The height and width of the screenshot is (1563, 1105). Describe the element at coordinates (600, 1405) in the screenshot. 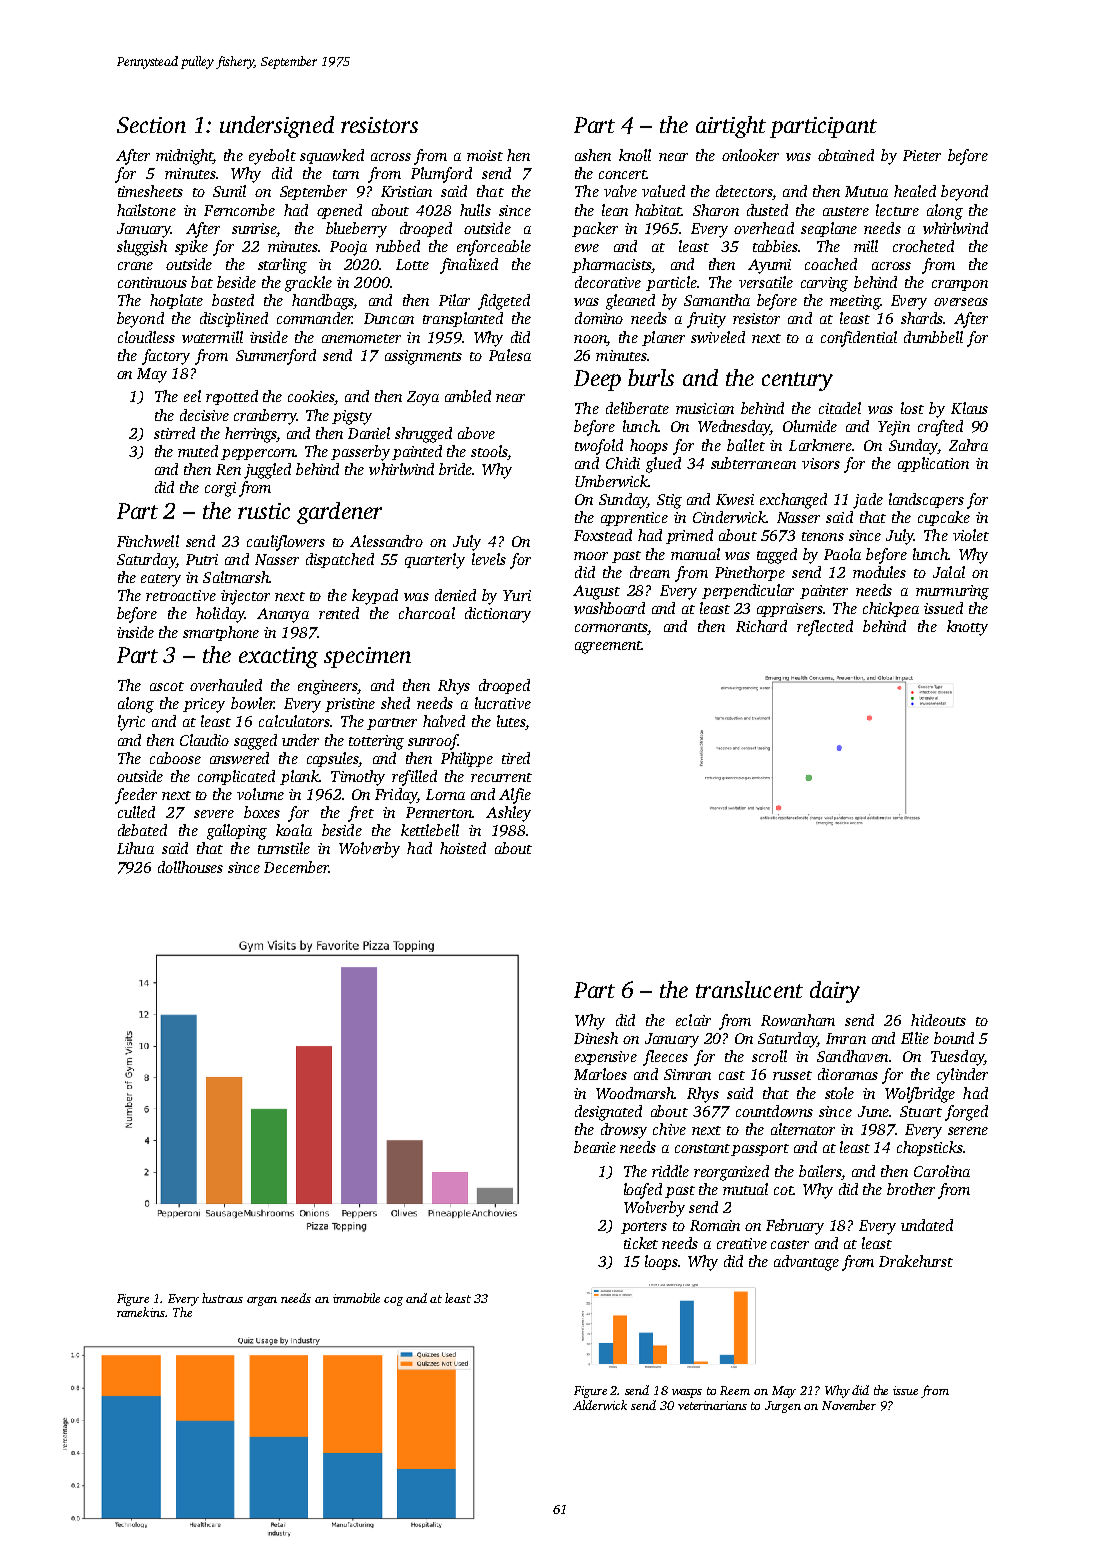

I see `Alderwick` at that location.
